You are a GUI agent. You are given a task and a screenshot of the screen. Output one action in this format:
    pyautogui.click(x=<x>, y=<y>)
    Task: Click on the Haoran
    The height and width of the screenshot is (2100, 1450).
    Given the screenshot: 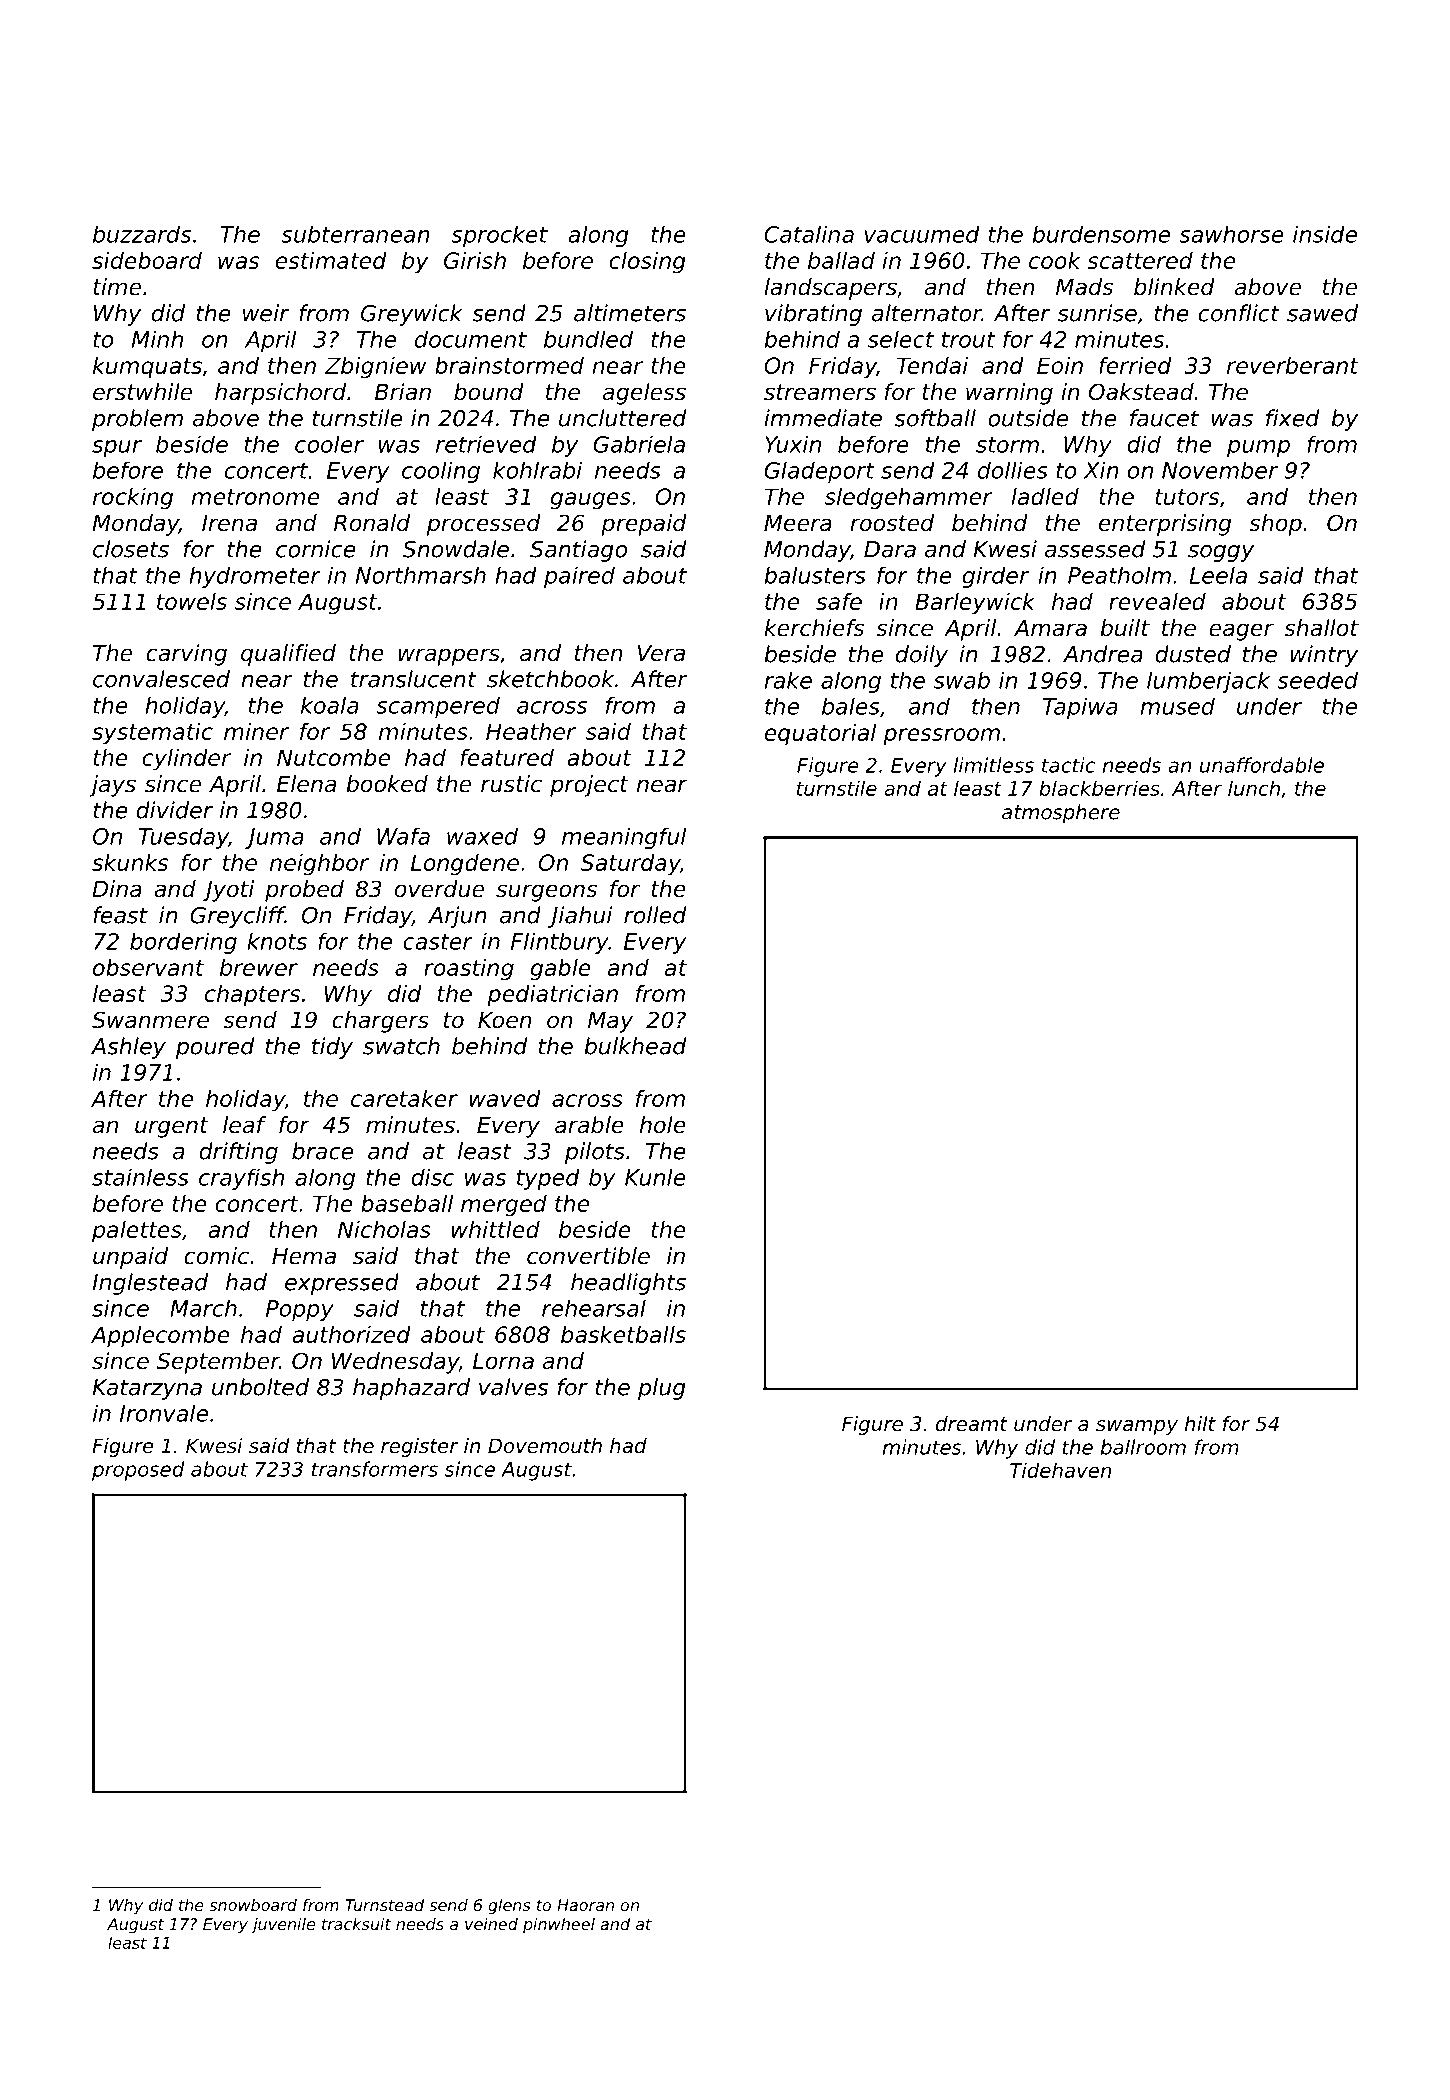 What is the action you would take?
    pyautogui.click(x=585, y=1905)
